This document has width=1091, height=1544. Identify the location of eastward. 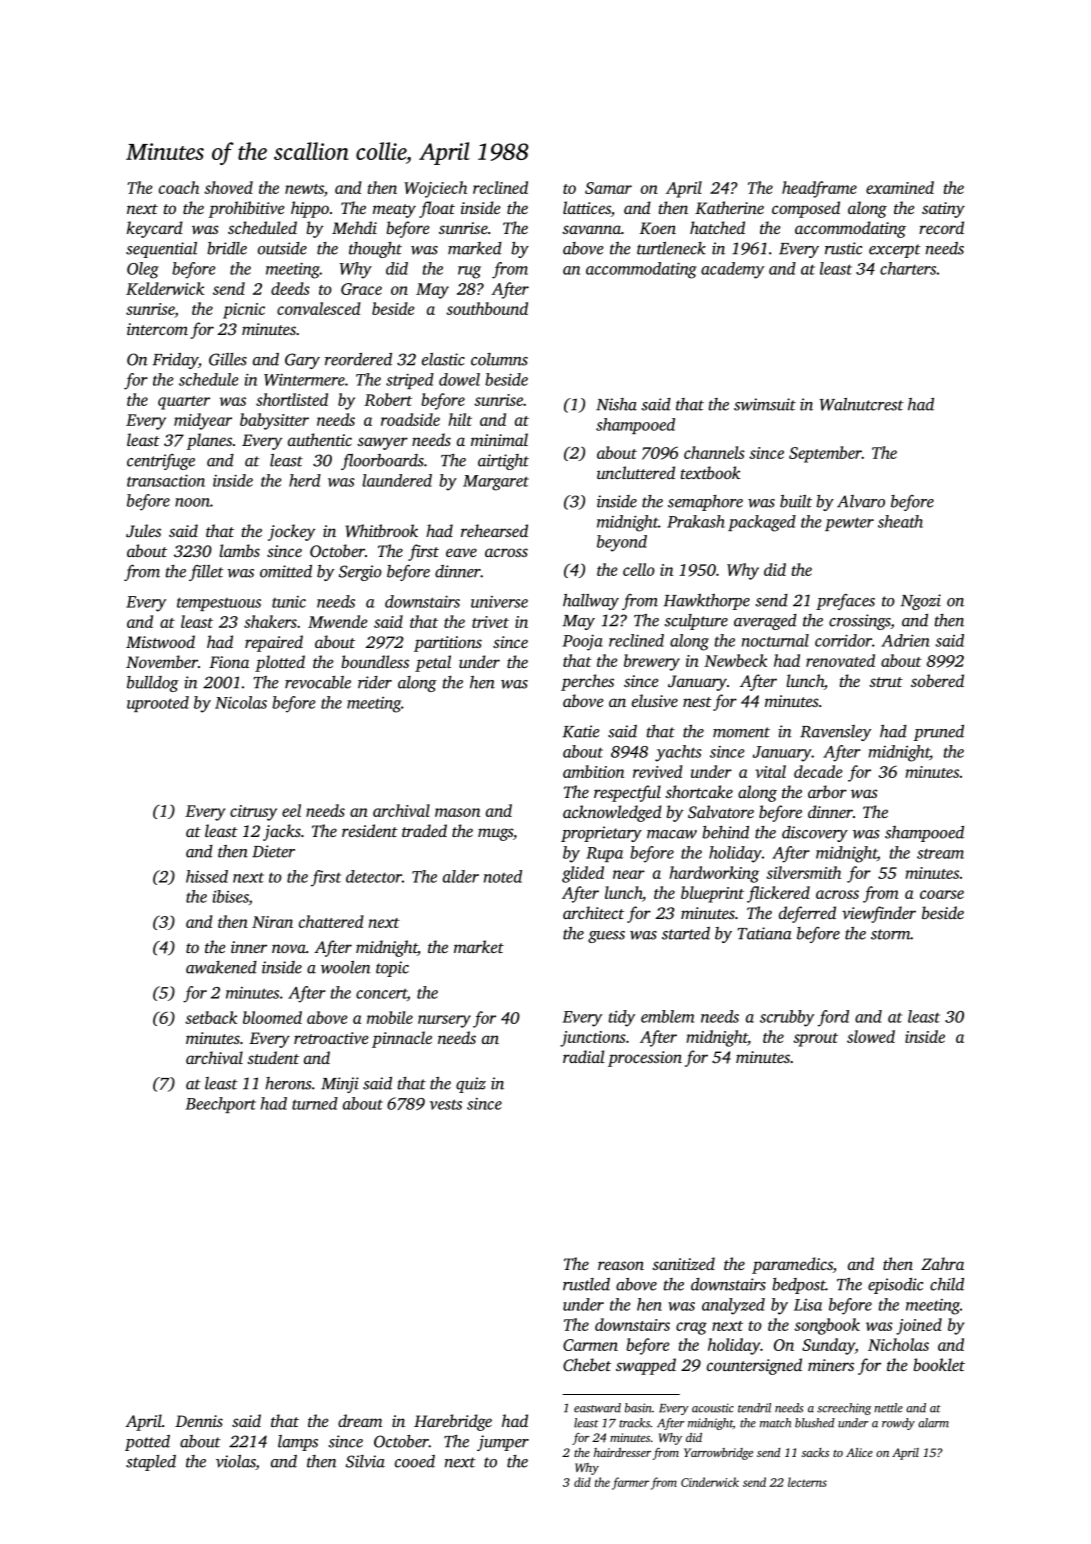
(597, 1408).
